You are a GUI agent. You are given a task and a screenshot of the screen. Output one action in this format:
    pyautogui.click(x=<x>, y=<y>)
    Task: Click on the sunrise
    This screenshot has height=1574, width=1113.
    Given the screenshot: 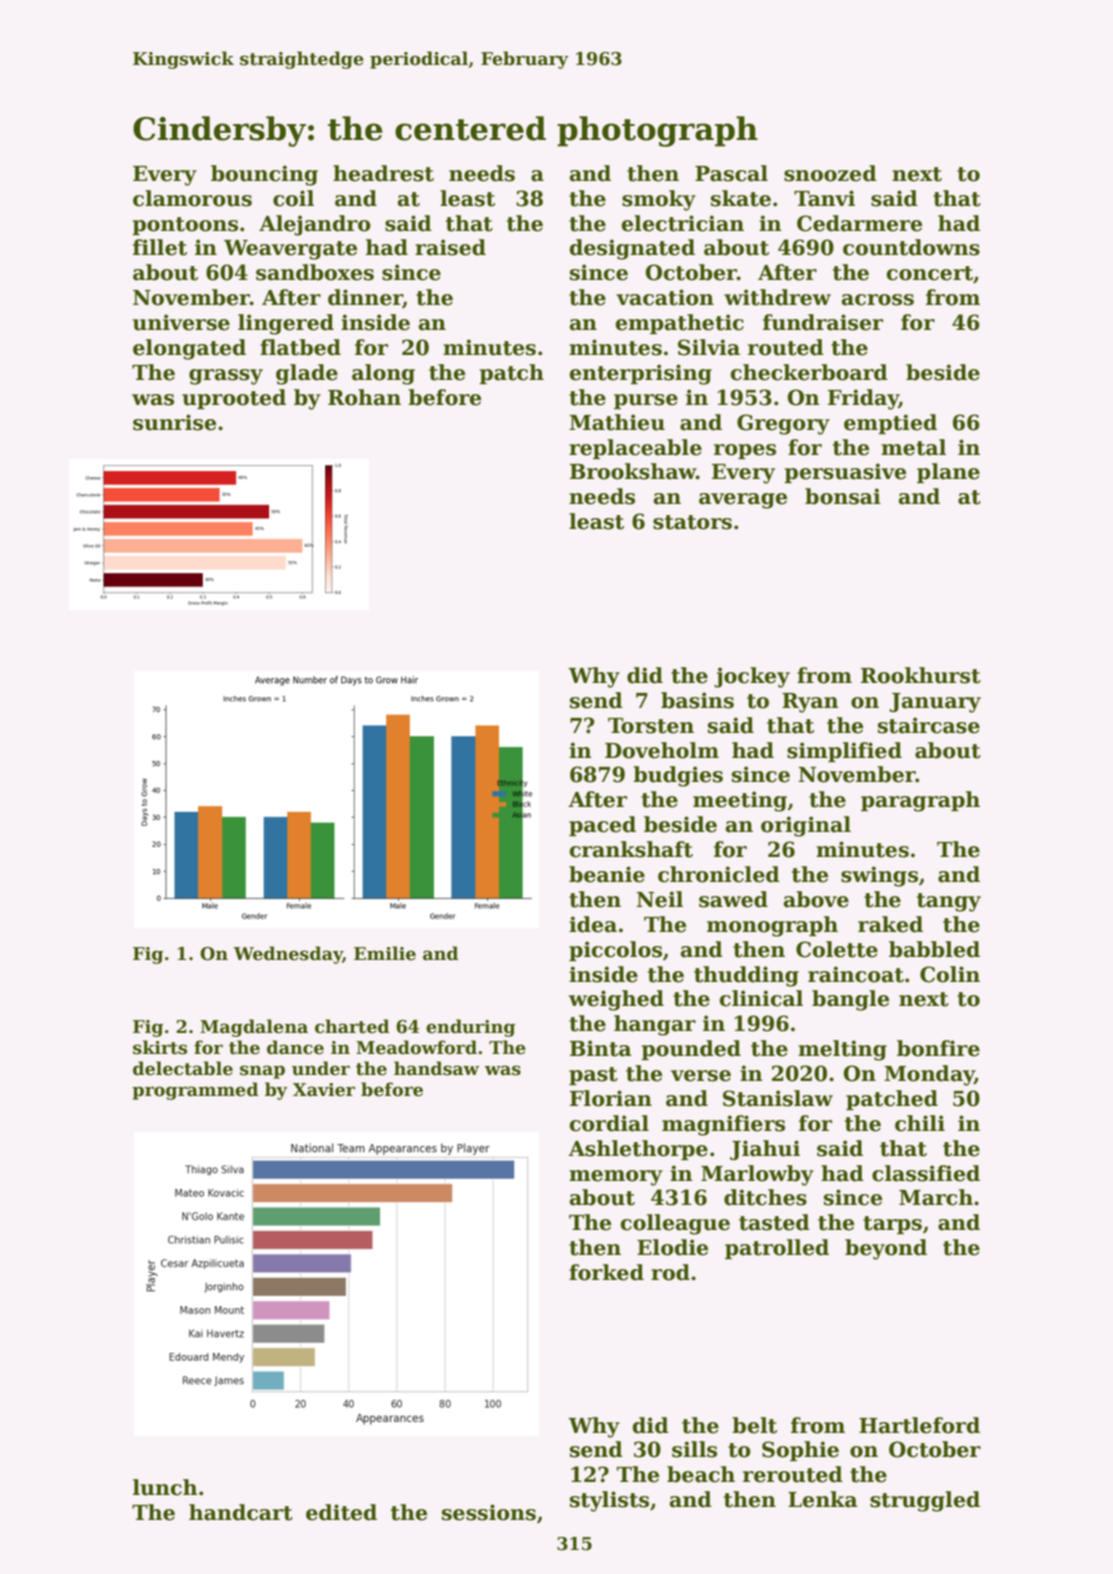 What is the action you would take?
    pyautogui.click(x=174, y=422)
